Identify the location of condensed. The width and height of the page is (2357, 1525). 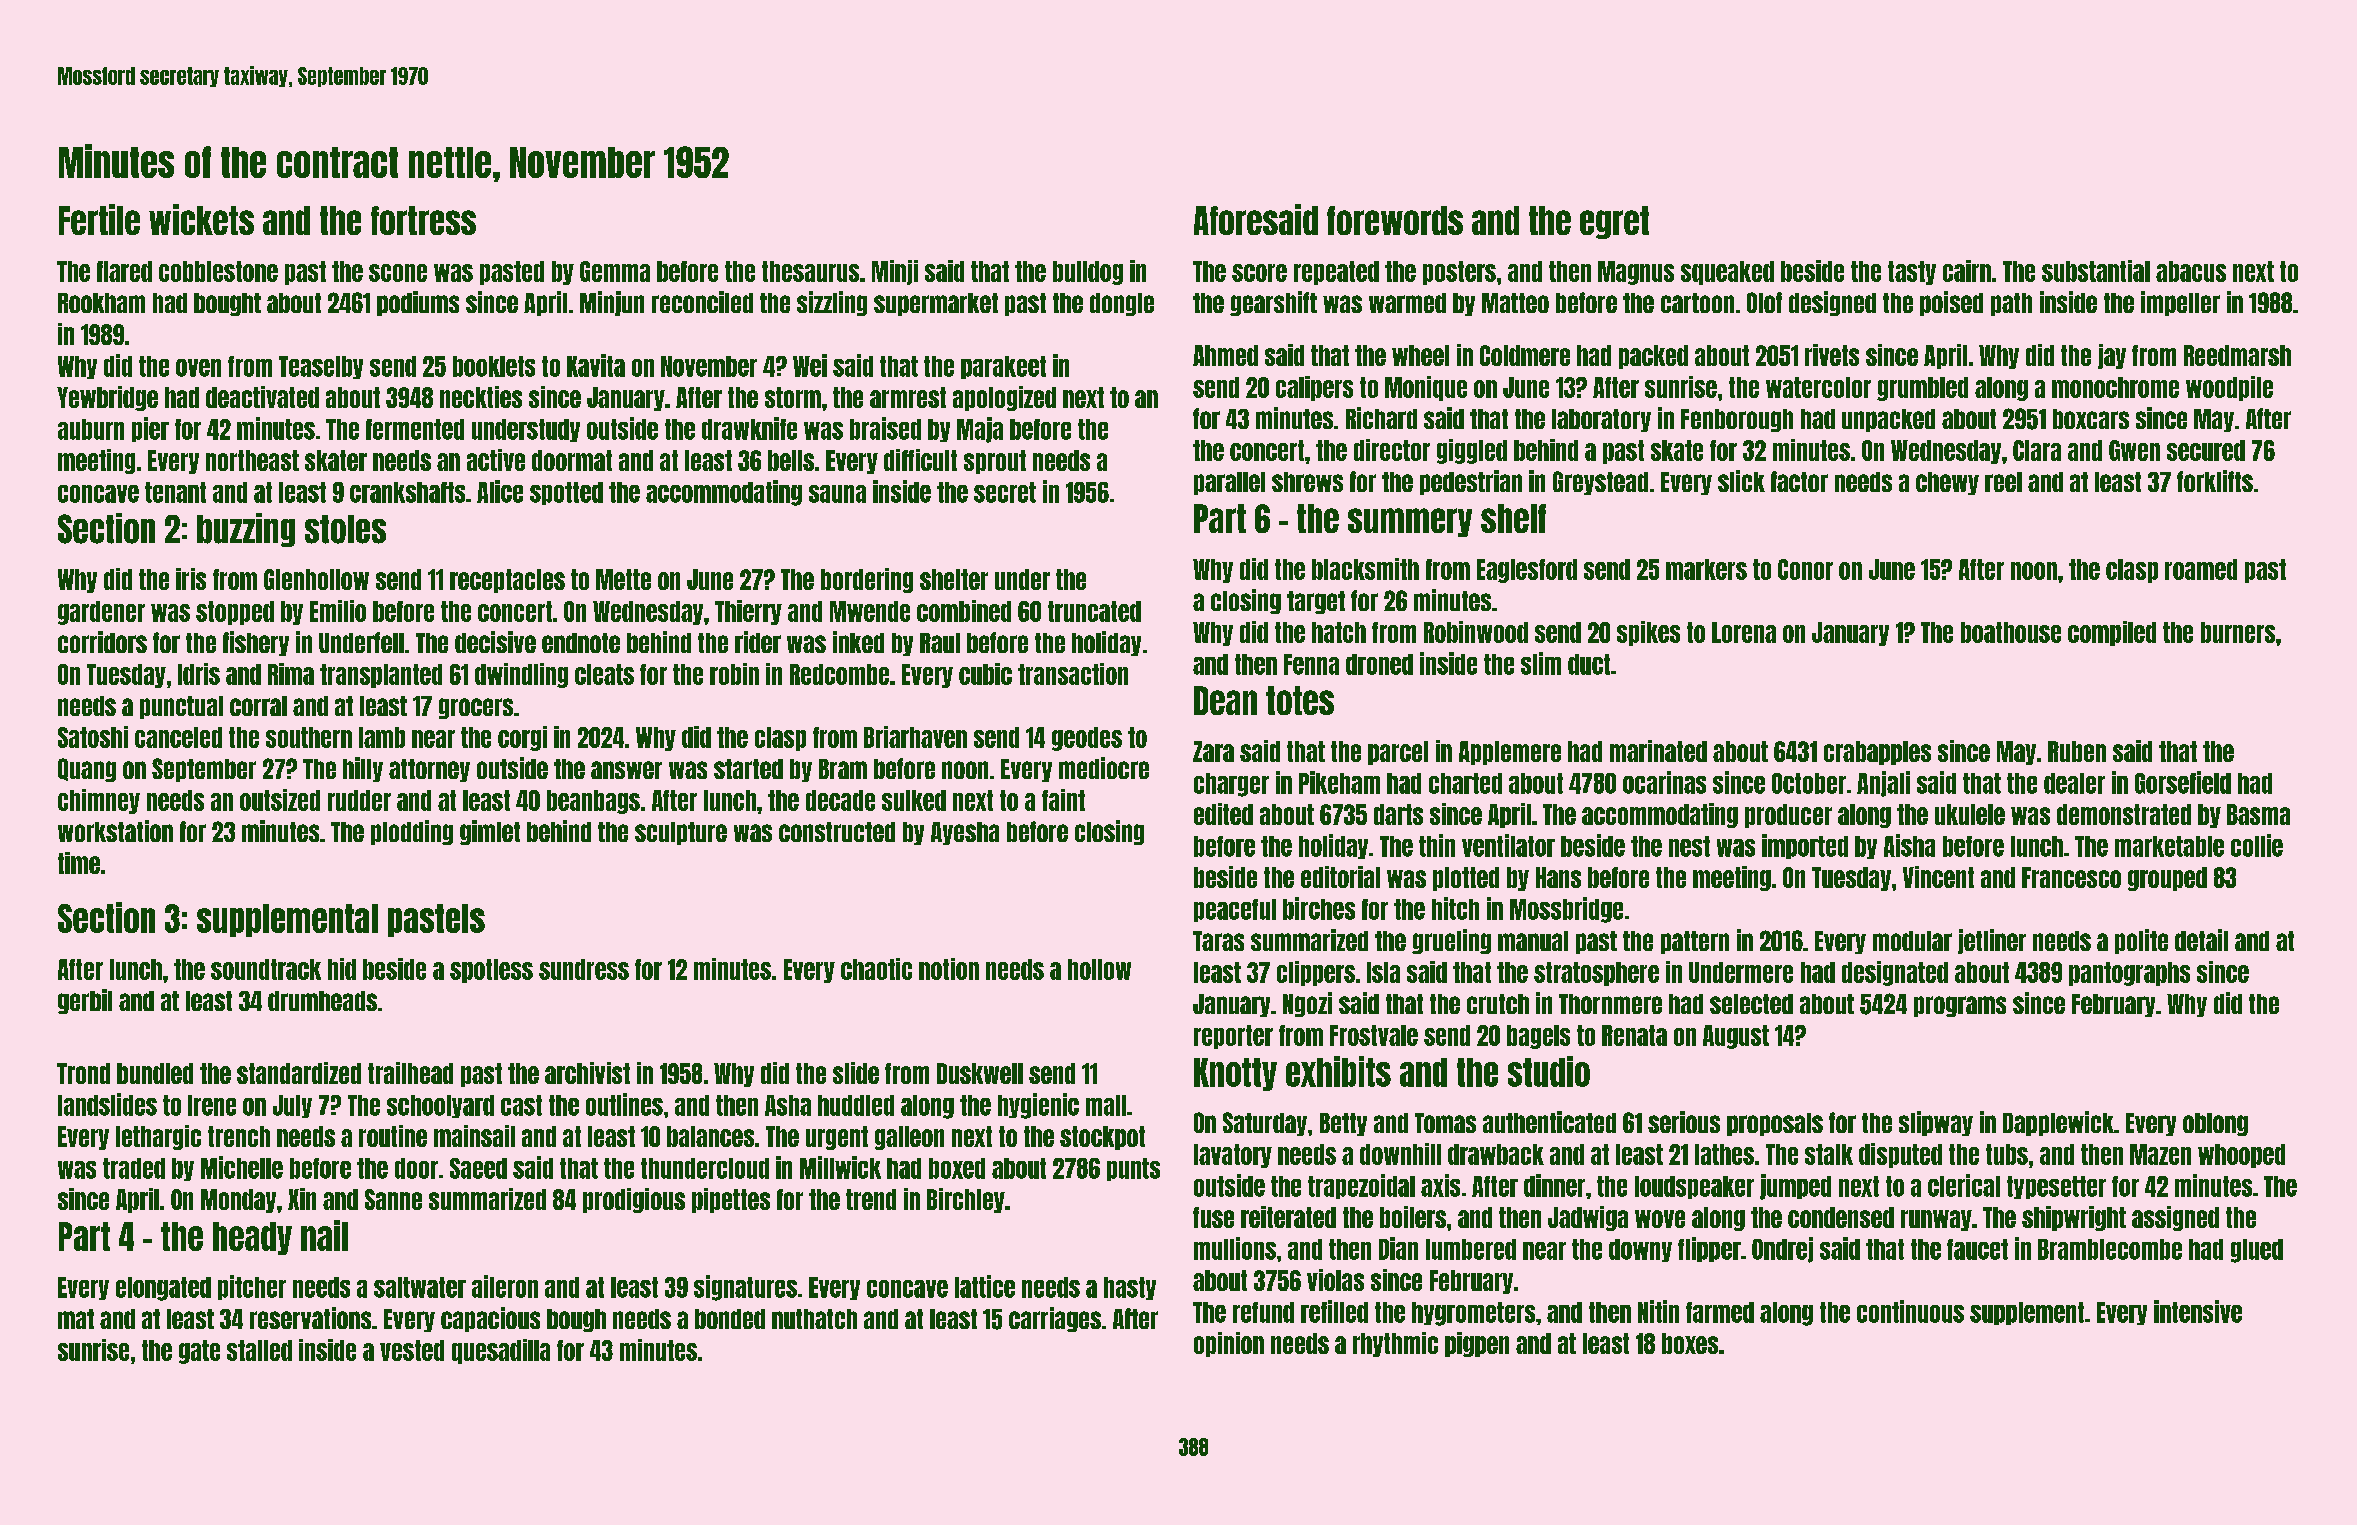
(1841, 1217).
